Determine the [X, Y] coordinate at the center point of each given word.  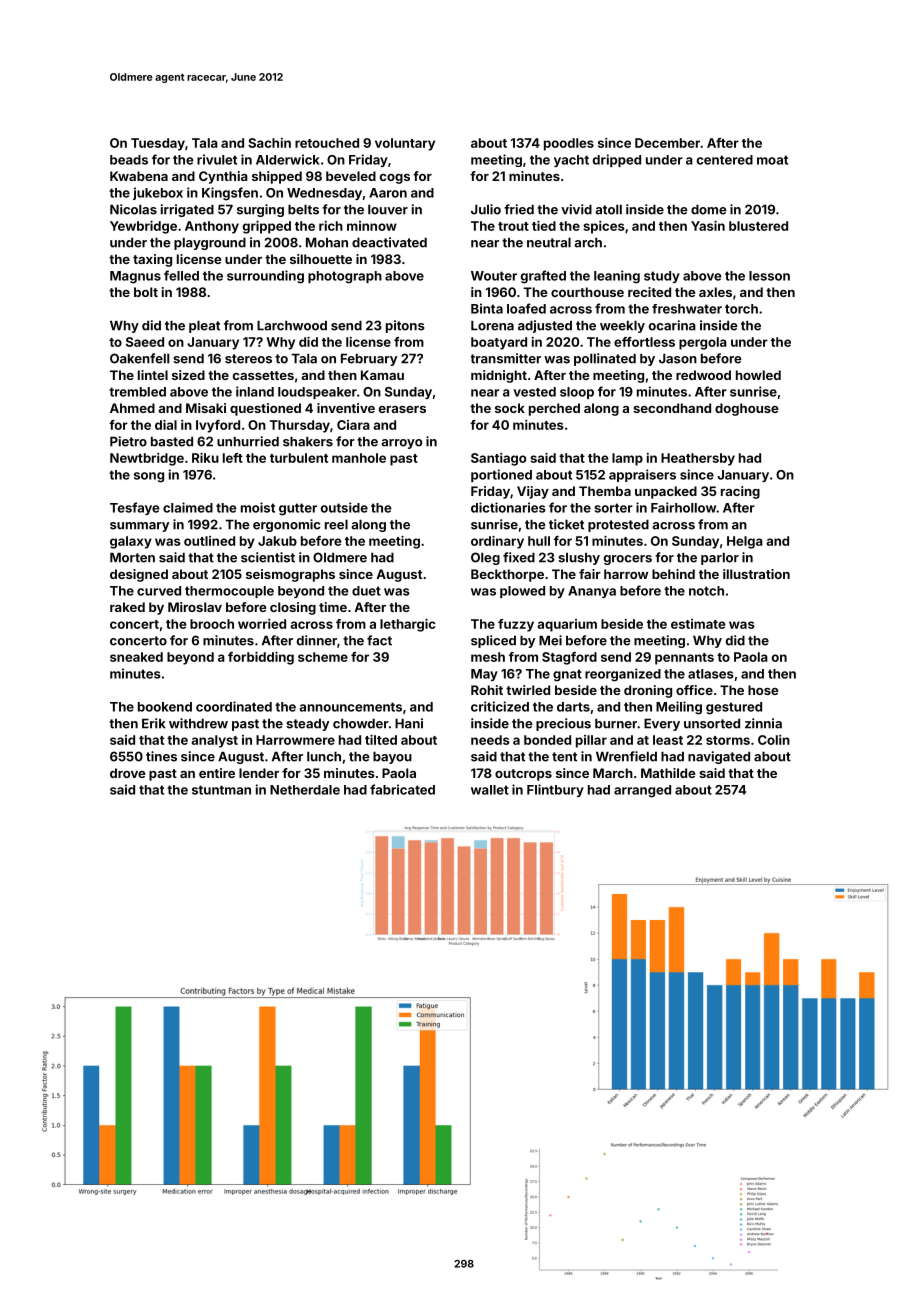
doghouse [747, 409]
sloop [577, 393]
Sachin [269, 143]
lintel [153, 375]
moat [772, 160]
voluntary [405, 144]
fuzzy [516, 625]
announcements [350, 707]
